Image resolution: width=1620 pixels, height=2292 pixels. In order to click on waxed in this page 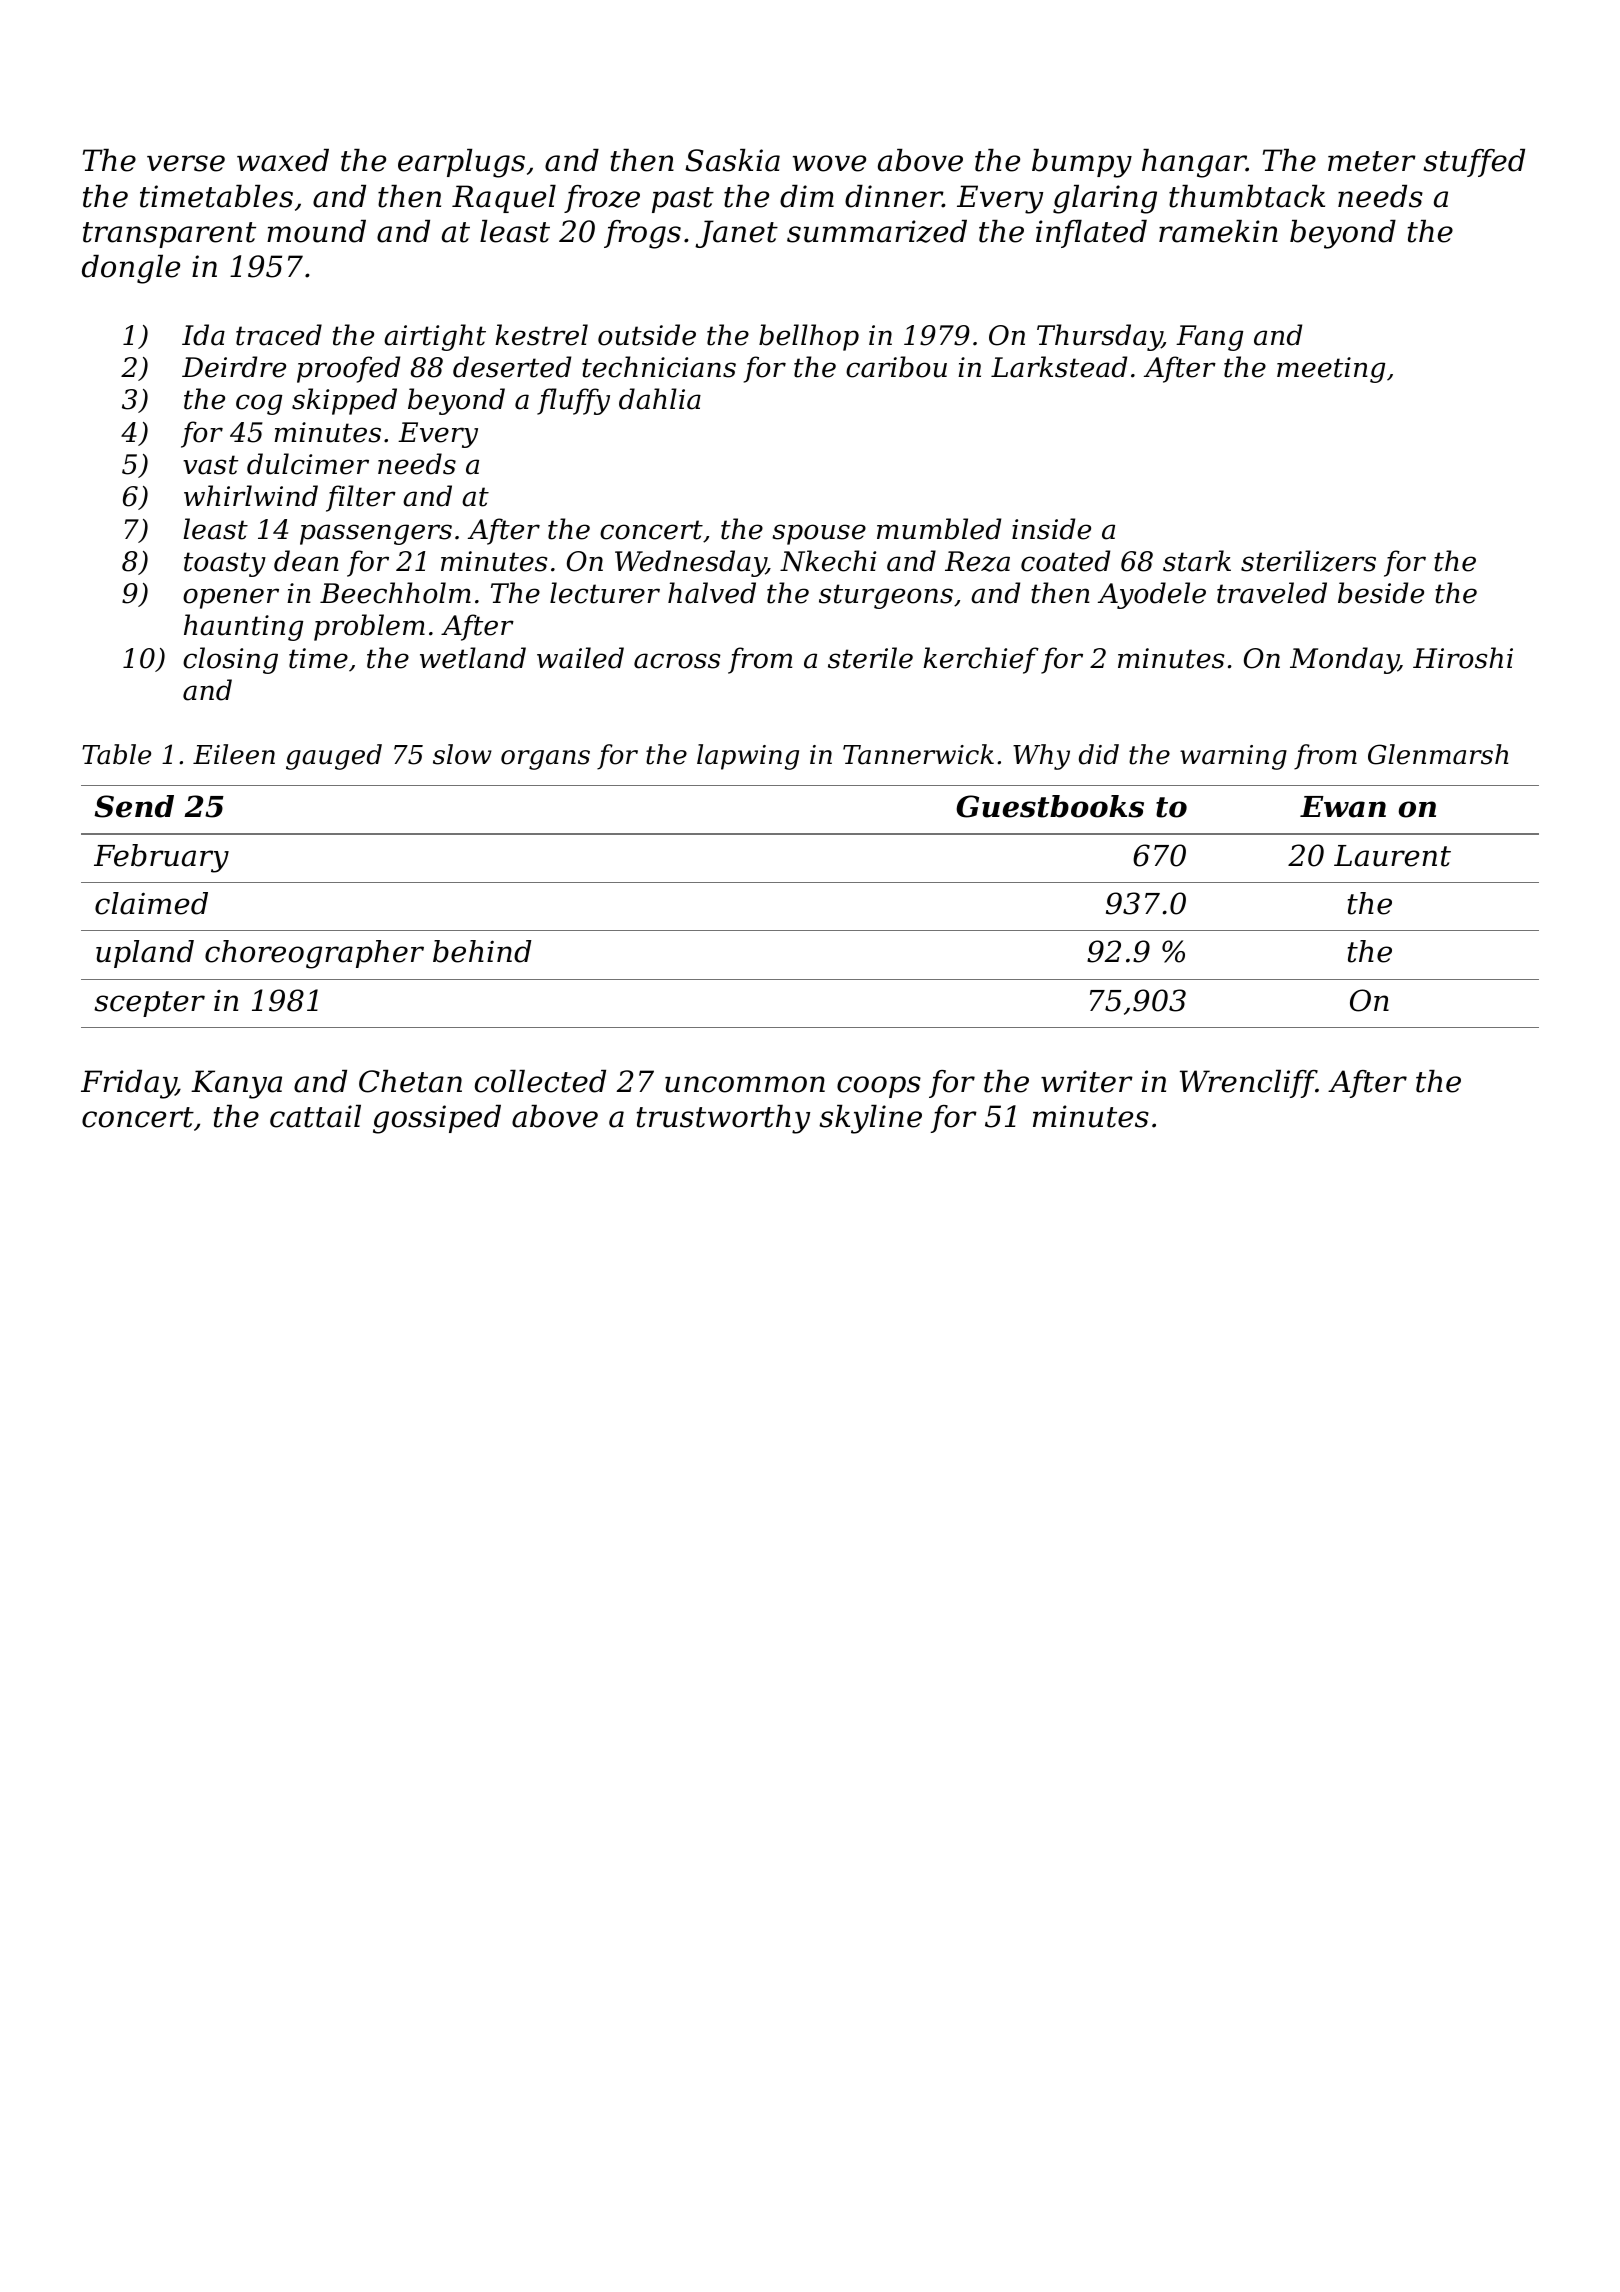, I will do `click(283, 160)`.
